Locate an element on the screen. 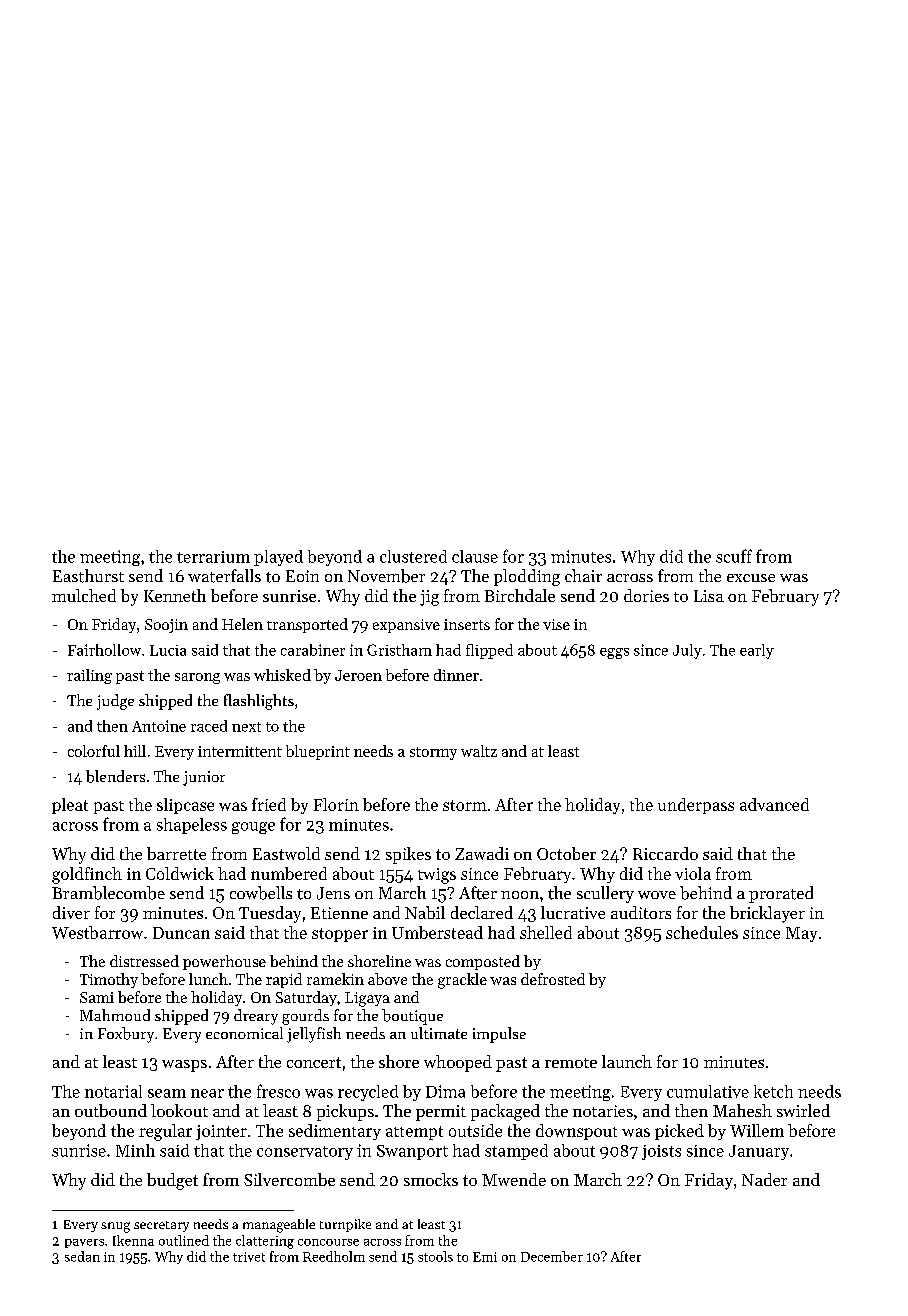  Nabil is located at coordinates (425, 912).
